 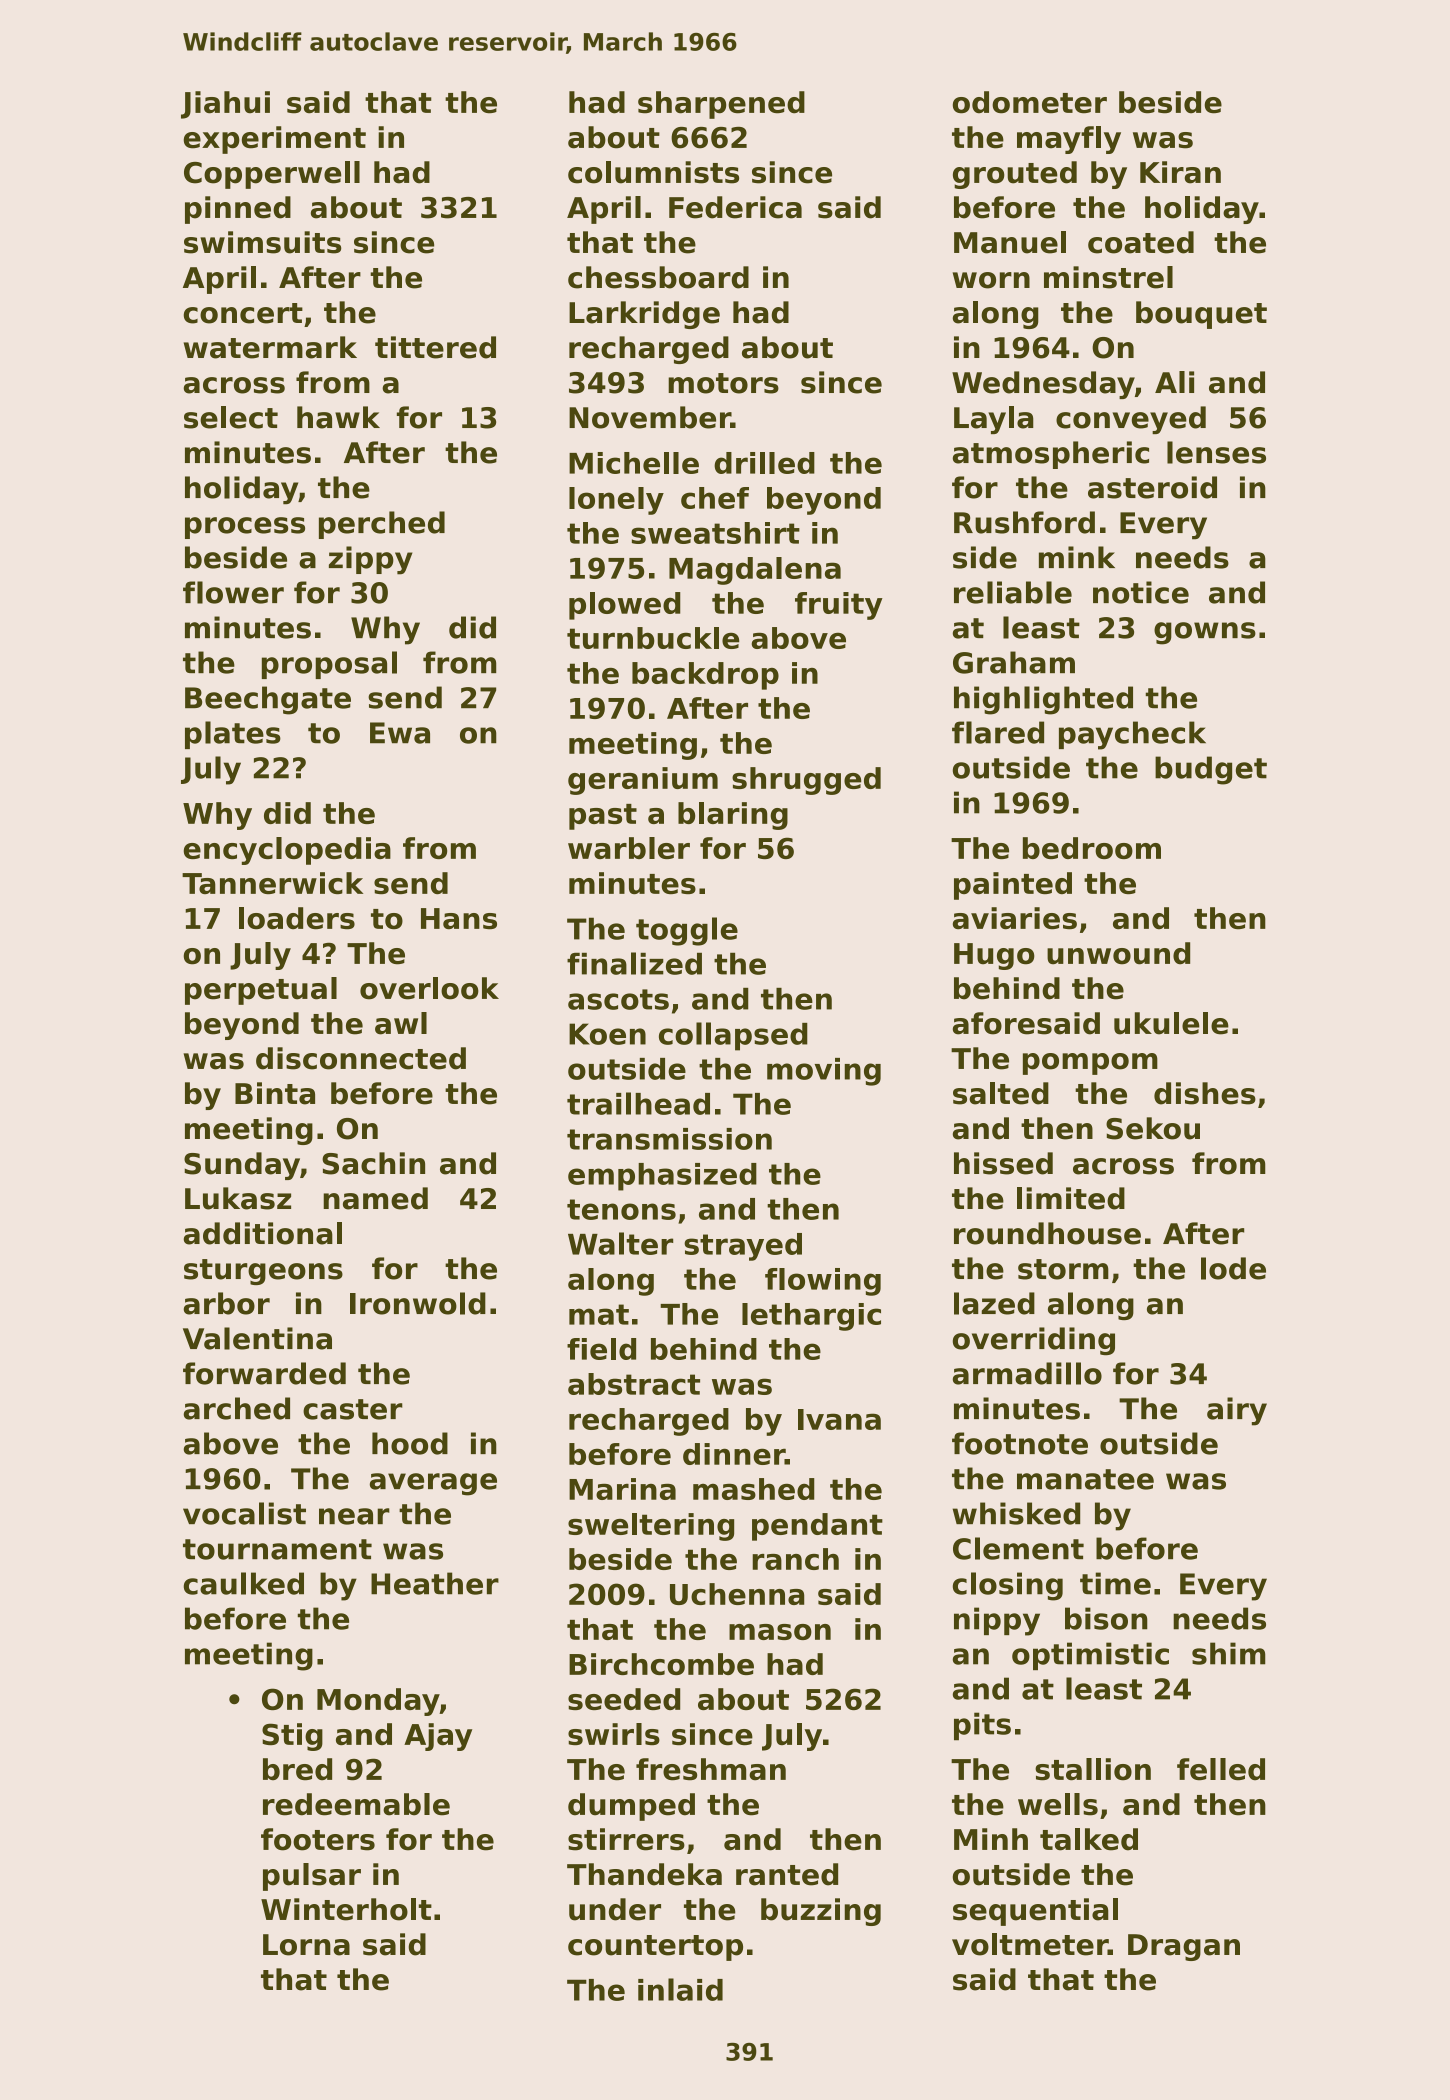 What do you see at coordinates (401, 1023) in the document?
I see `awl` at bounding box center [401, 1023].
